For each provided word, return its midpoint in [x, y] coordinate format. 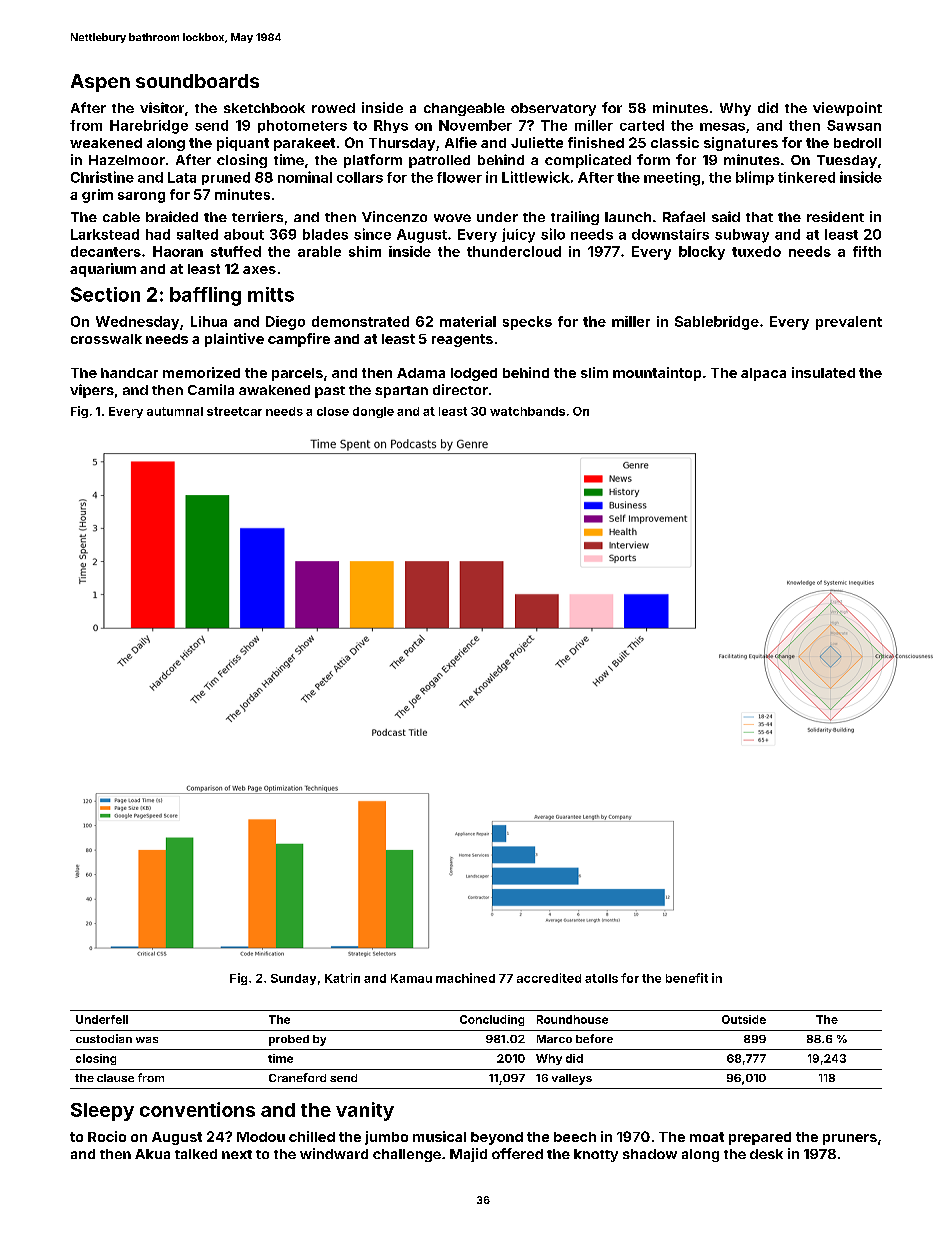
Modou [261, 1137]
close [333, 411]
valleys [572, 1079]
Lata [182, 177]
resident [835, 216]
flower [459, 177]
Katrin [342, 978]
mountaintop [657, 374]
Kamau [411, 978]
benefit [687, 978]
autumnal [175, 411]
